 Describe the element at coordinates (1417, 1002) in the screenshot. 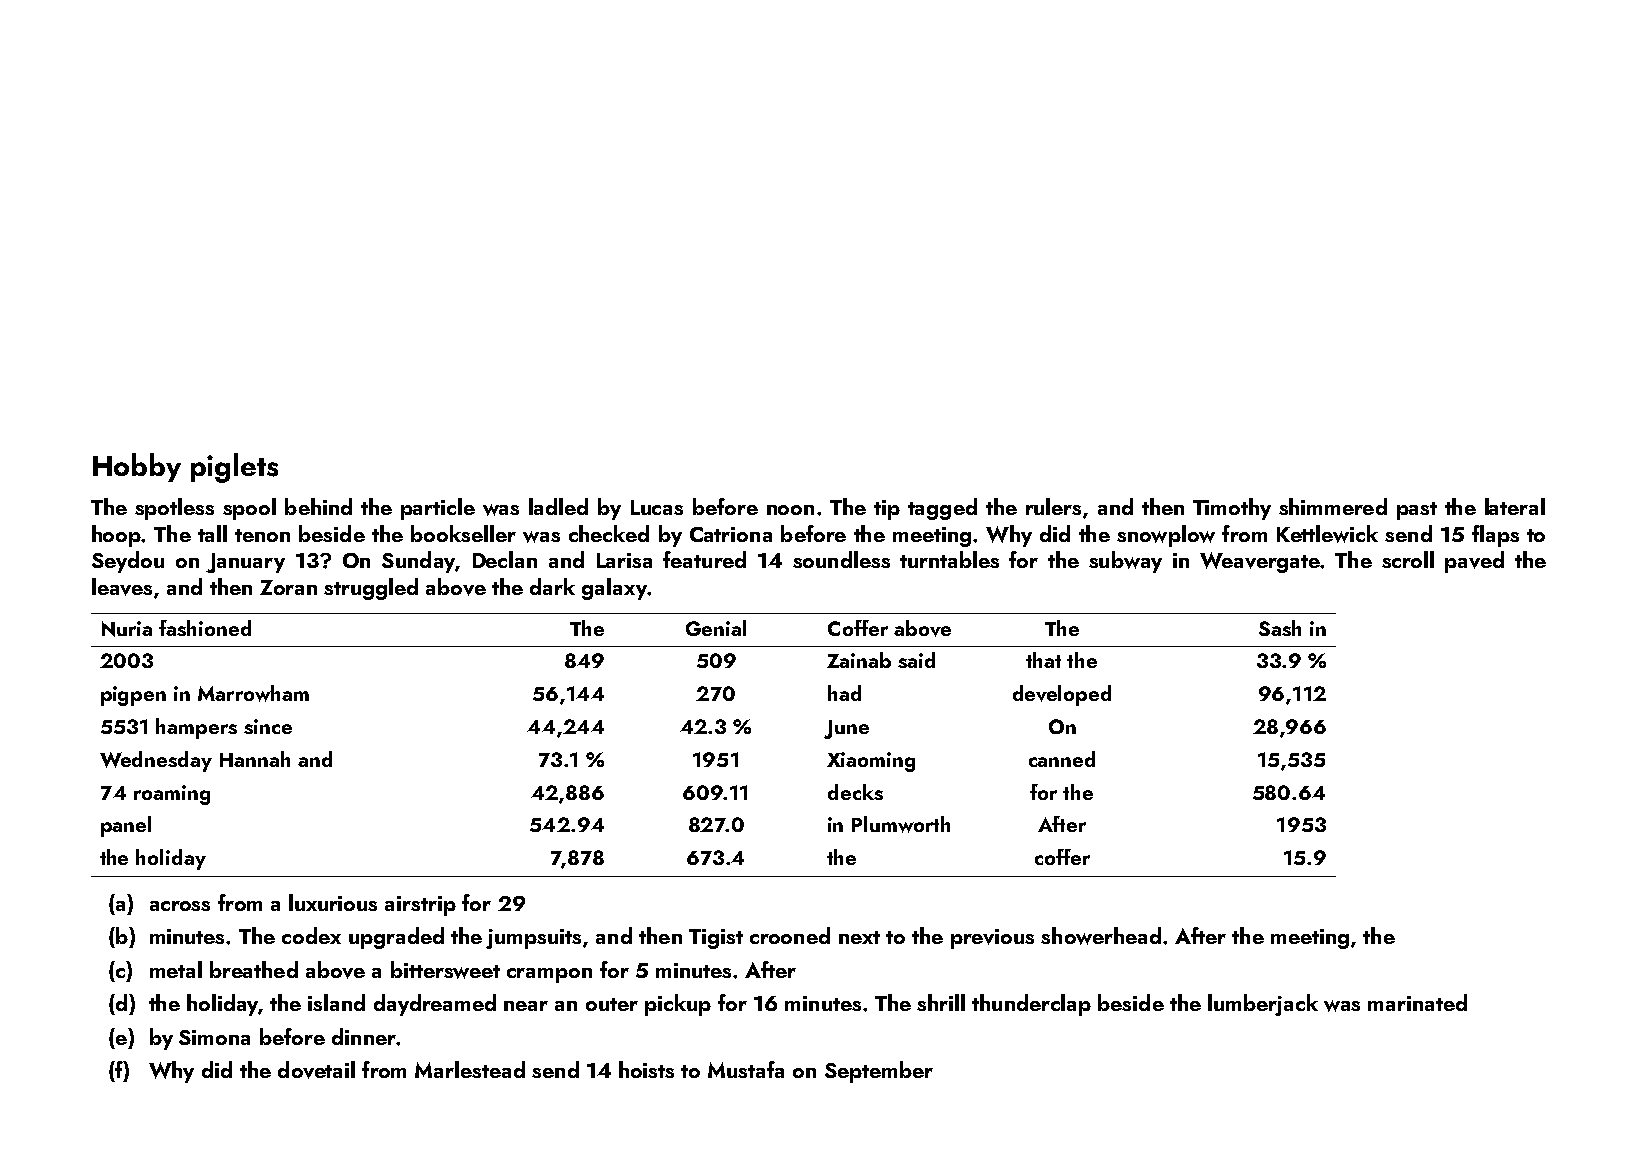

I see `marinated` at that location.
